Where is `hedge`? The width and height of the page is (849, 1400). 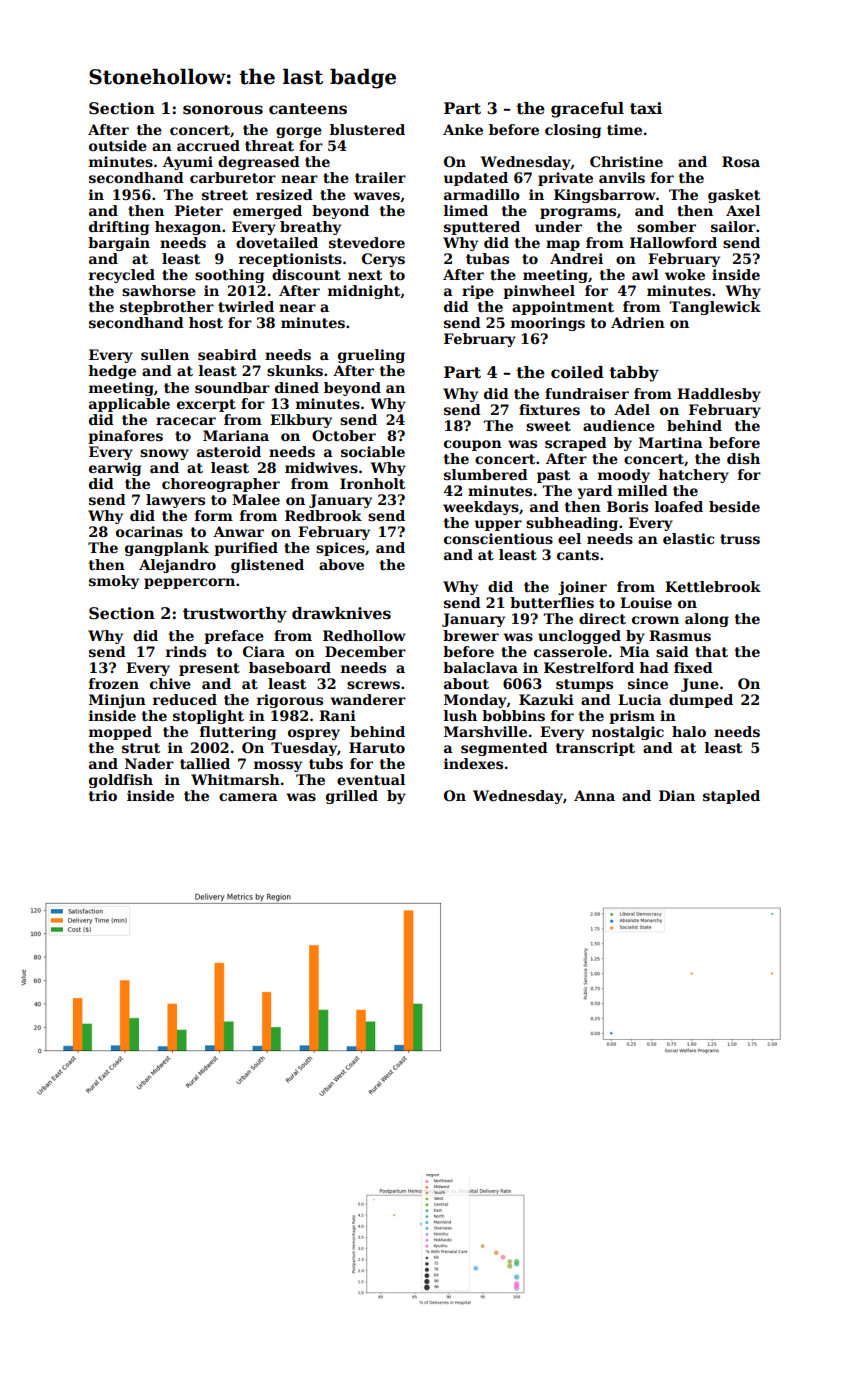
hedge is located at coordinates (112, 372).
